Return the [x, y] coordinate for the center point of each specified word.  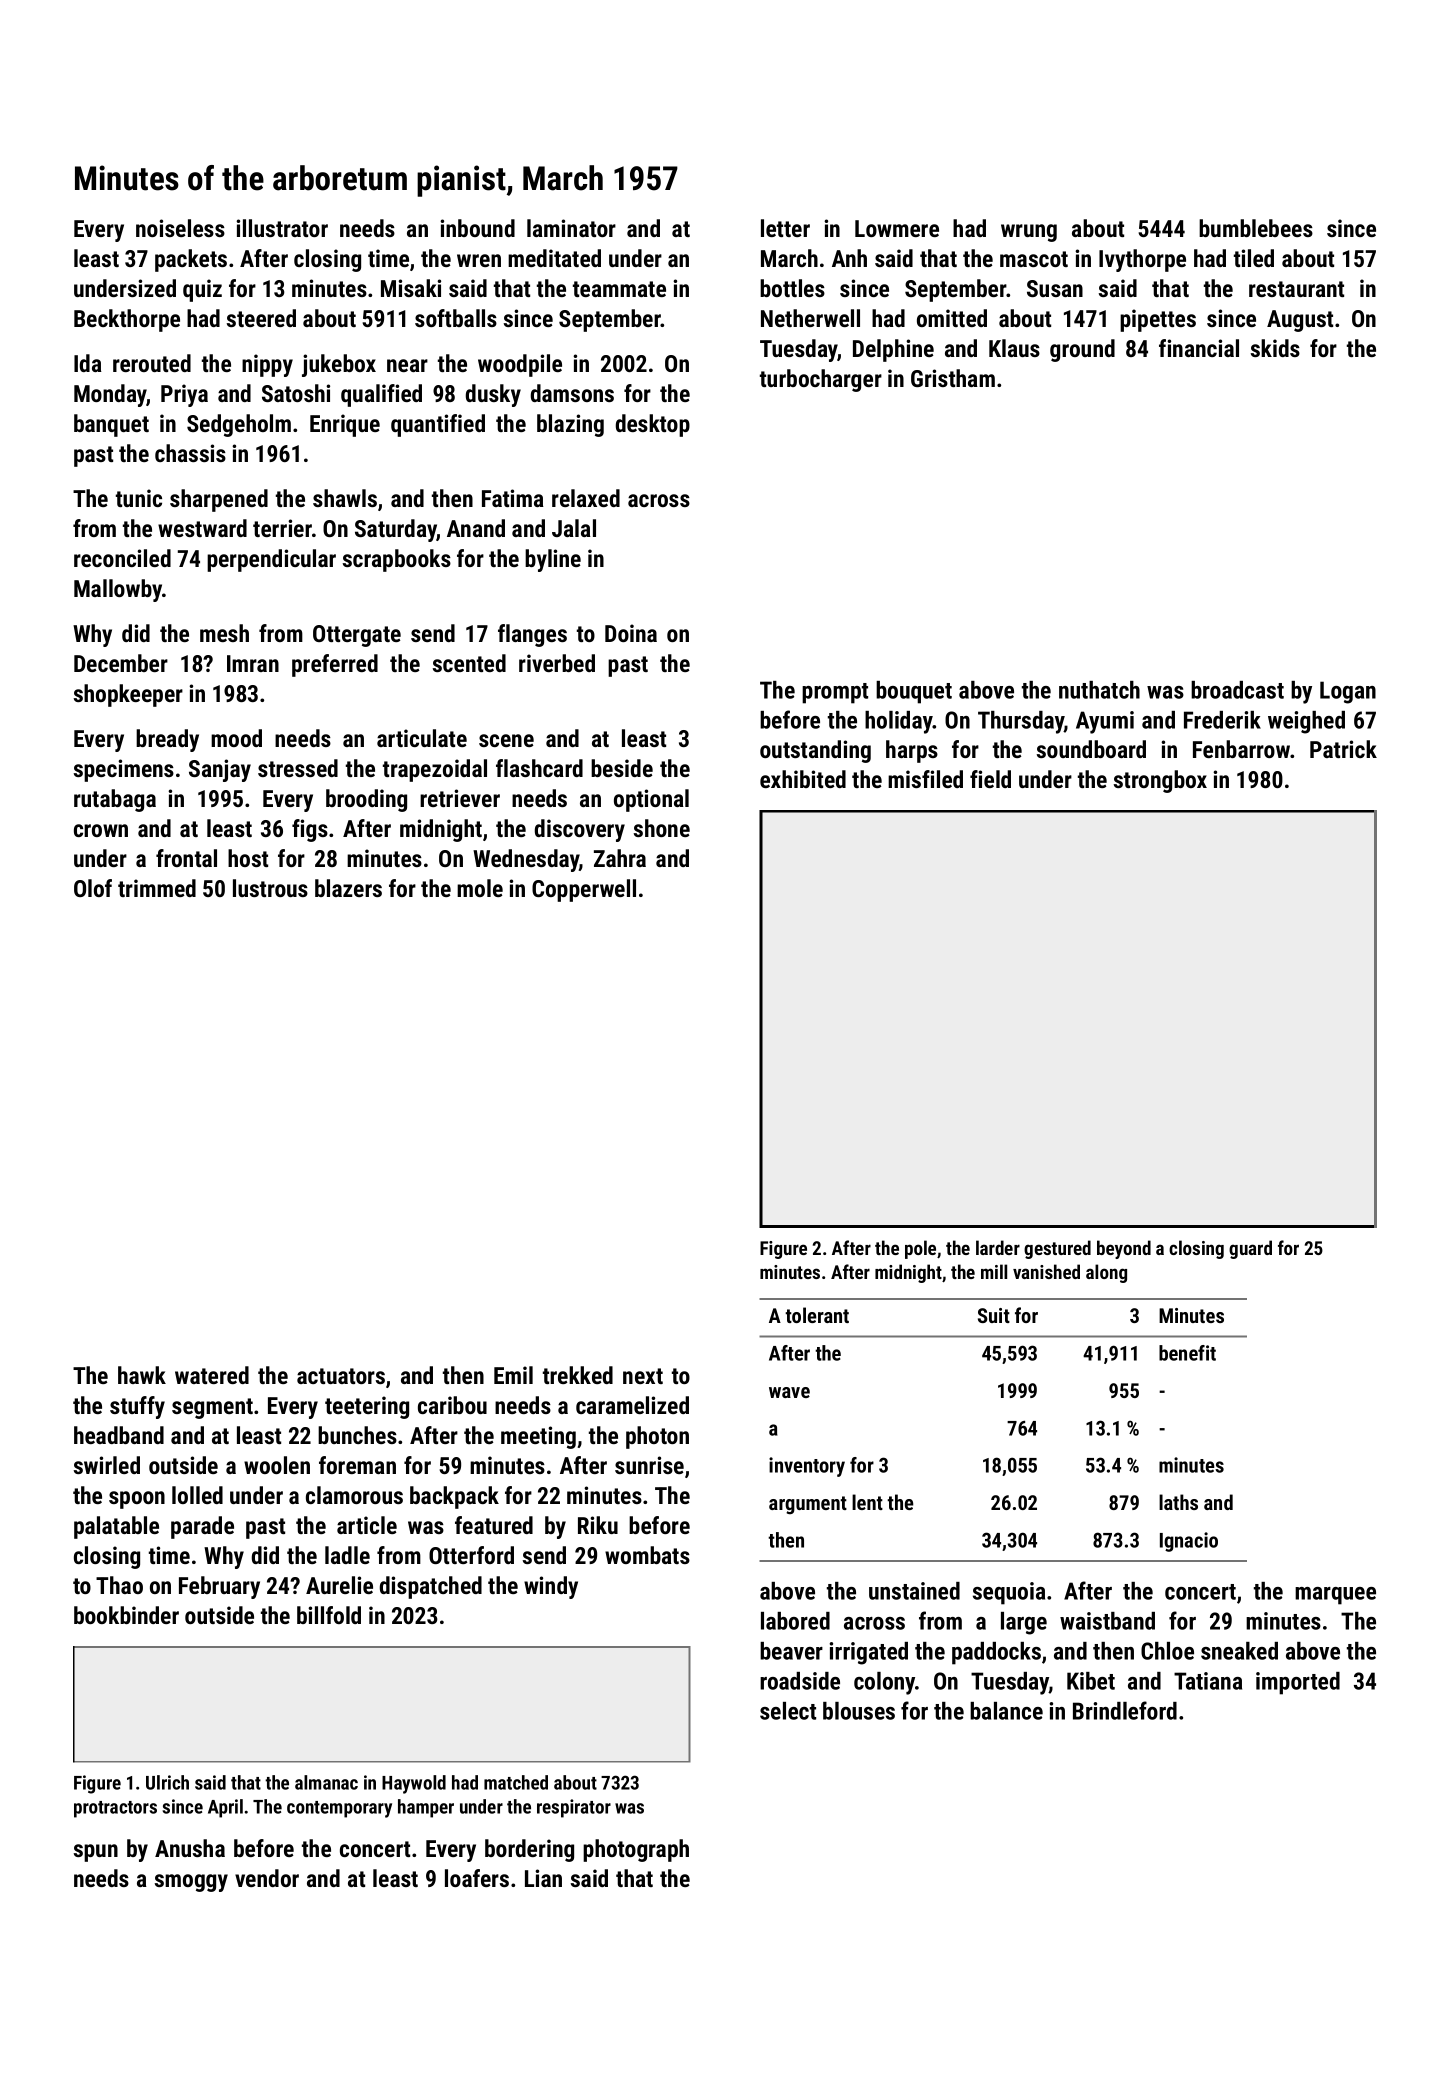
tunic [139, 498]
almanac [326, 1782]
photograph [636, 1850]
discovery [580, 830]
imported [1298, 1683]
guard [1250, 1249]
